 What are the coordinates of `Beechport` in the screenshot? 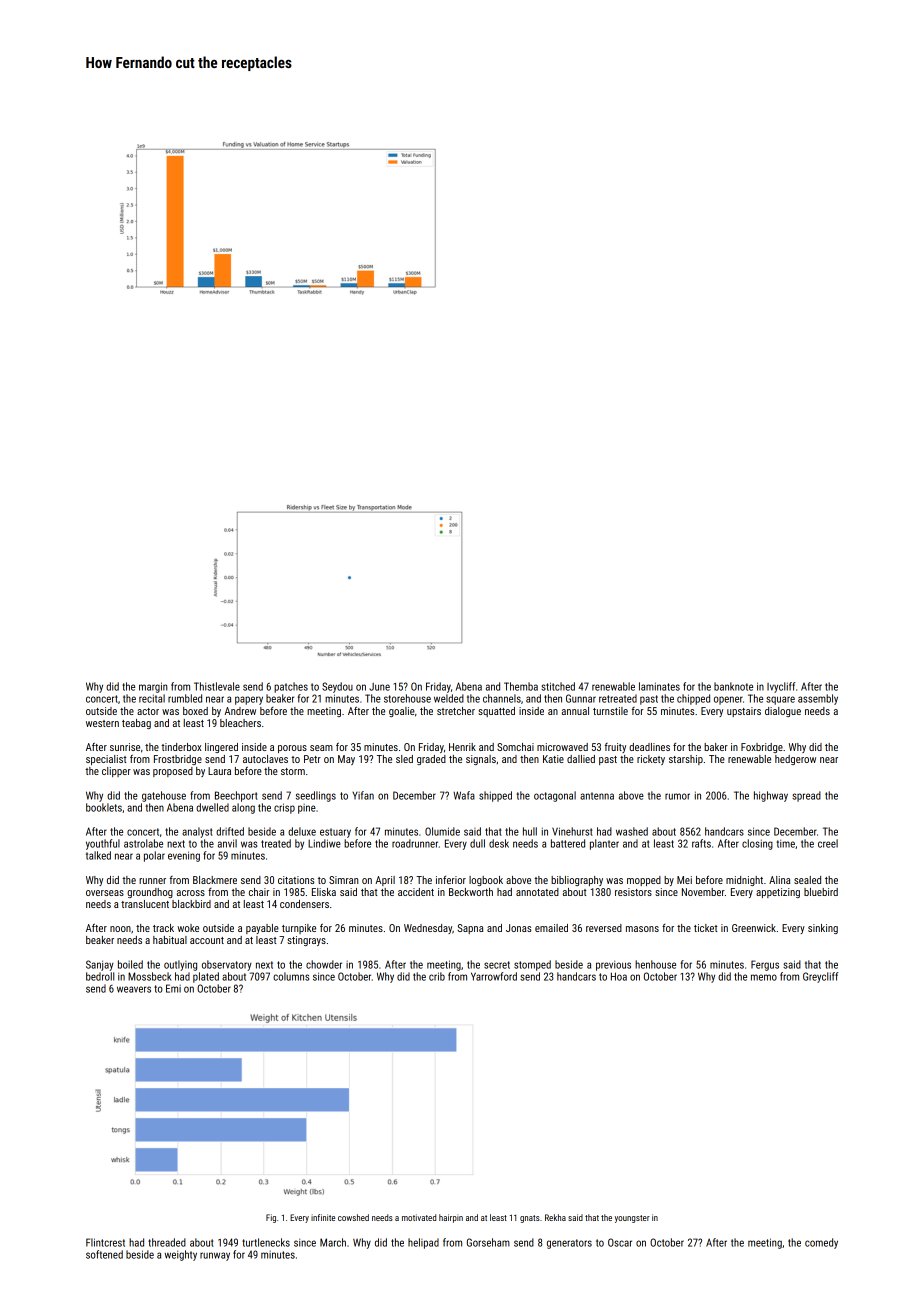 It's located at (236, 796).
